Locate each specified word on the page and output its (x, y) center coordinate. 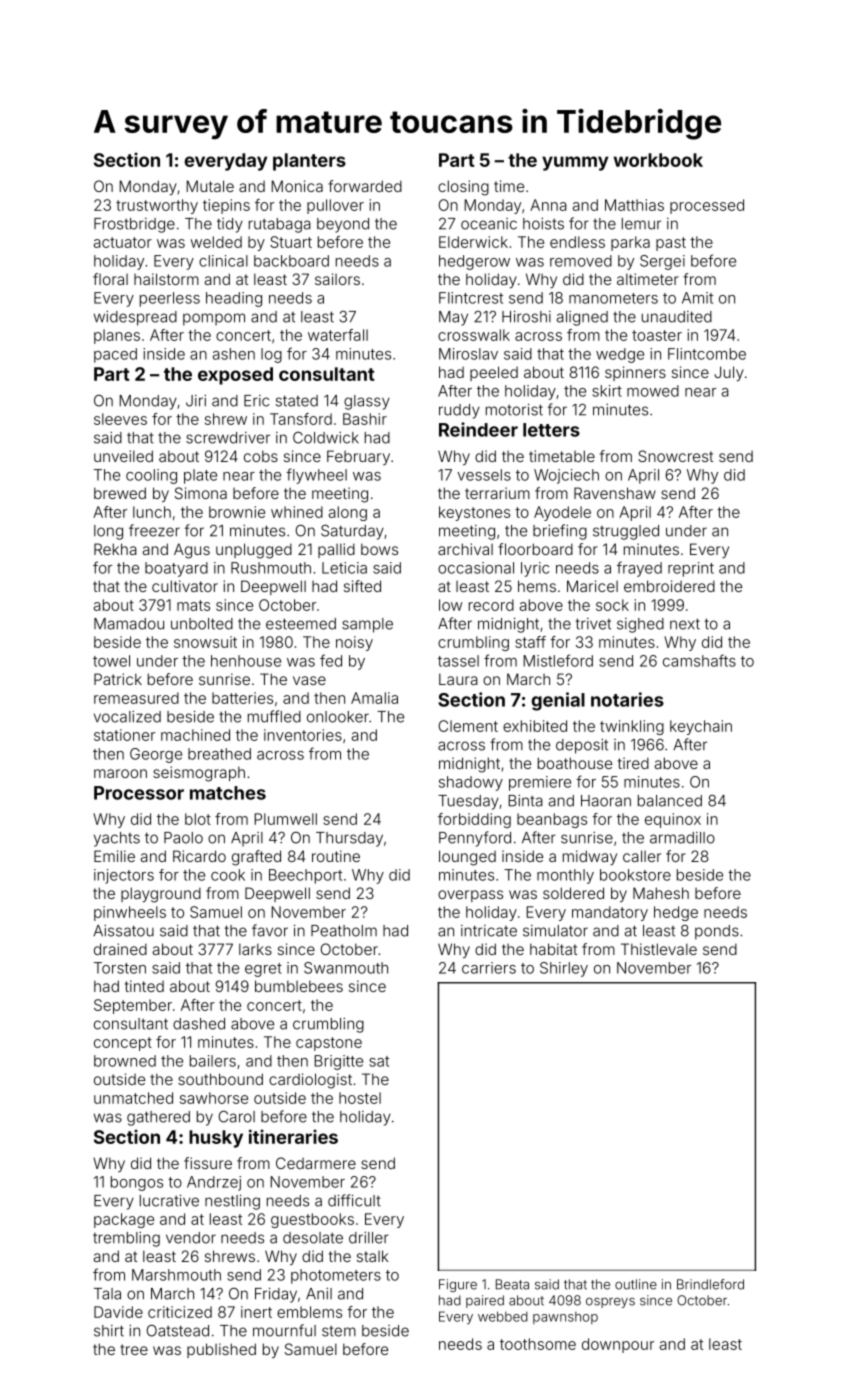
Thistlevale (659, 949)
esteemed (301, 624)
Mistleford (558, 660)
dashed (199, 1024)
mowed (653, 391)
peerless (170, 299)
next (685, 624)
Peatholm (344, 931)
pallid (336, 550)
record (491, 605)
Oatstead (178, 1330)
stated (297, 401)
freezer (154, 530)
